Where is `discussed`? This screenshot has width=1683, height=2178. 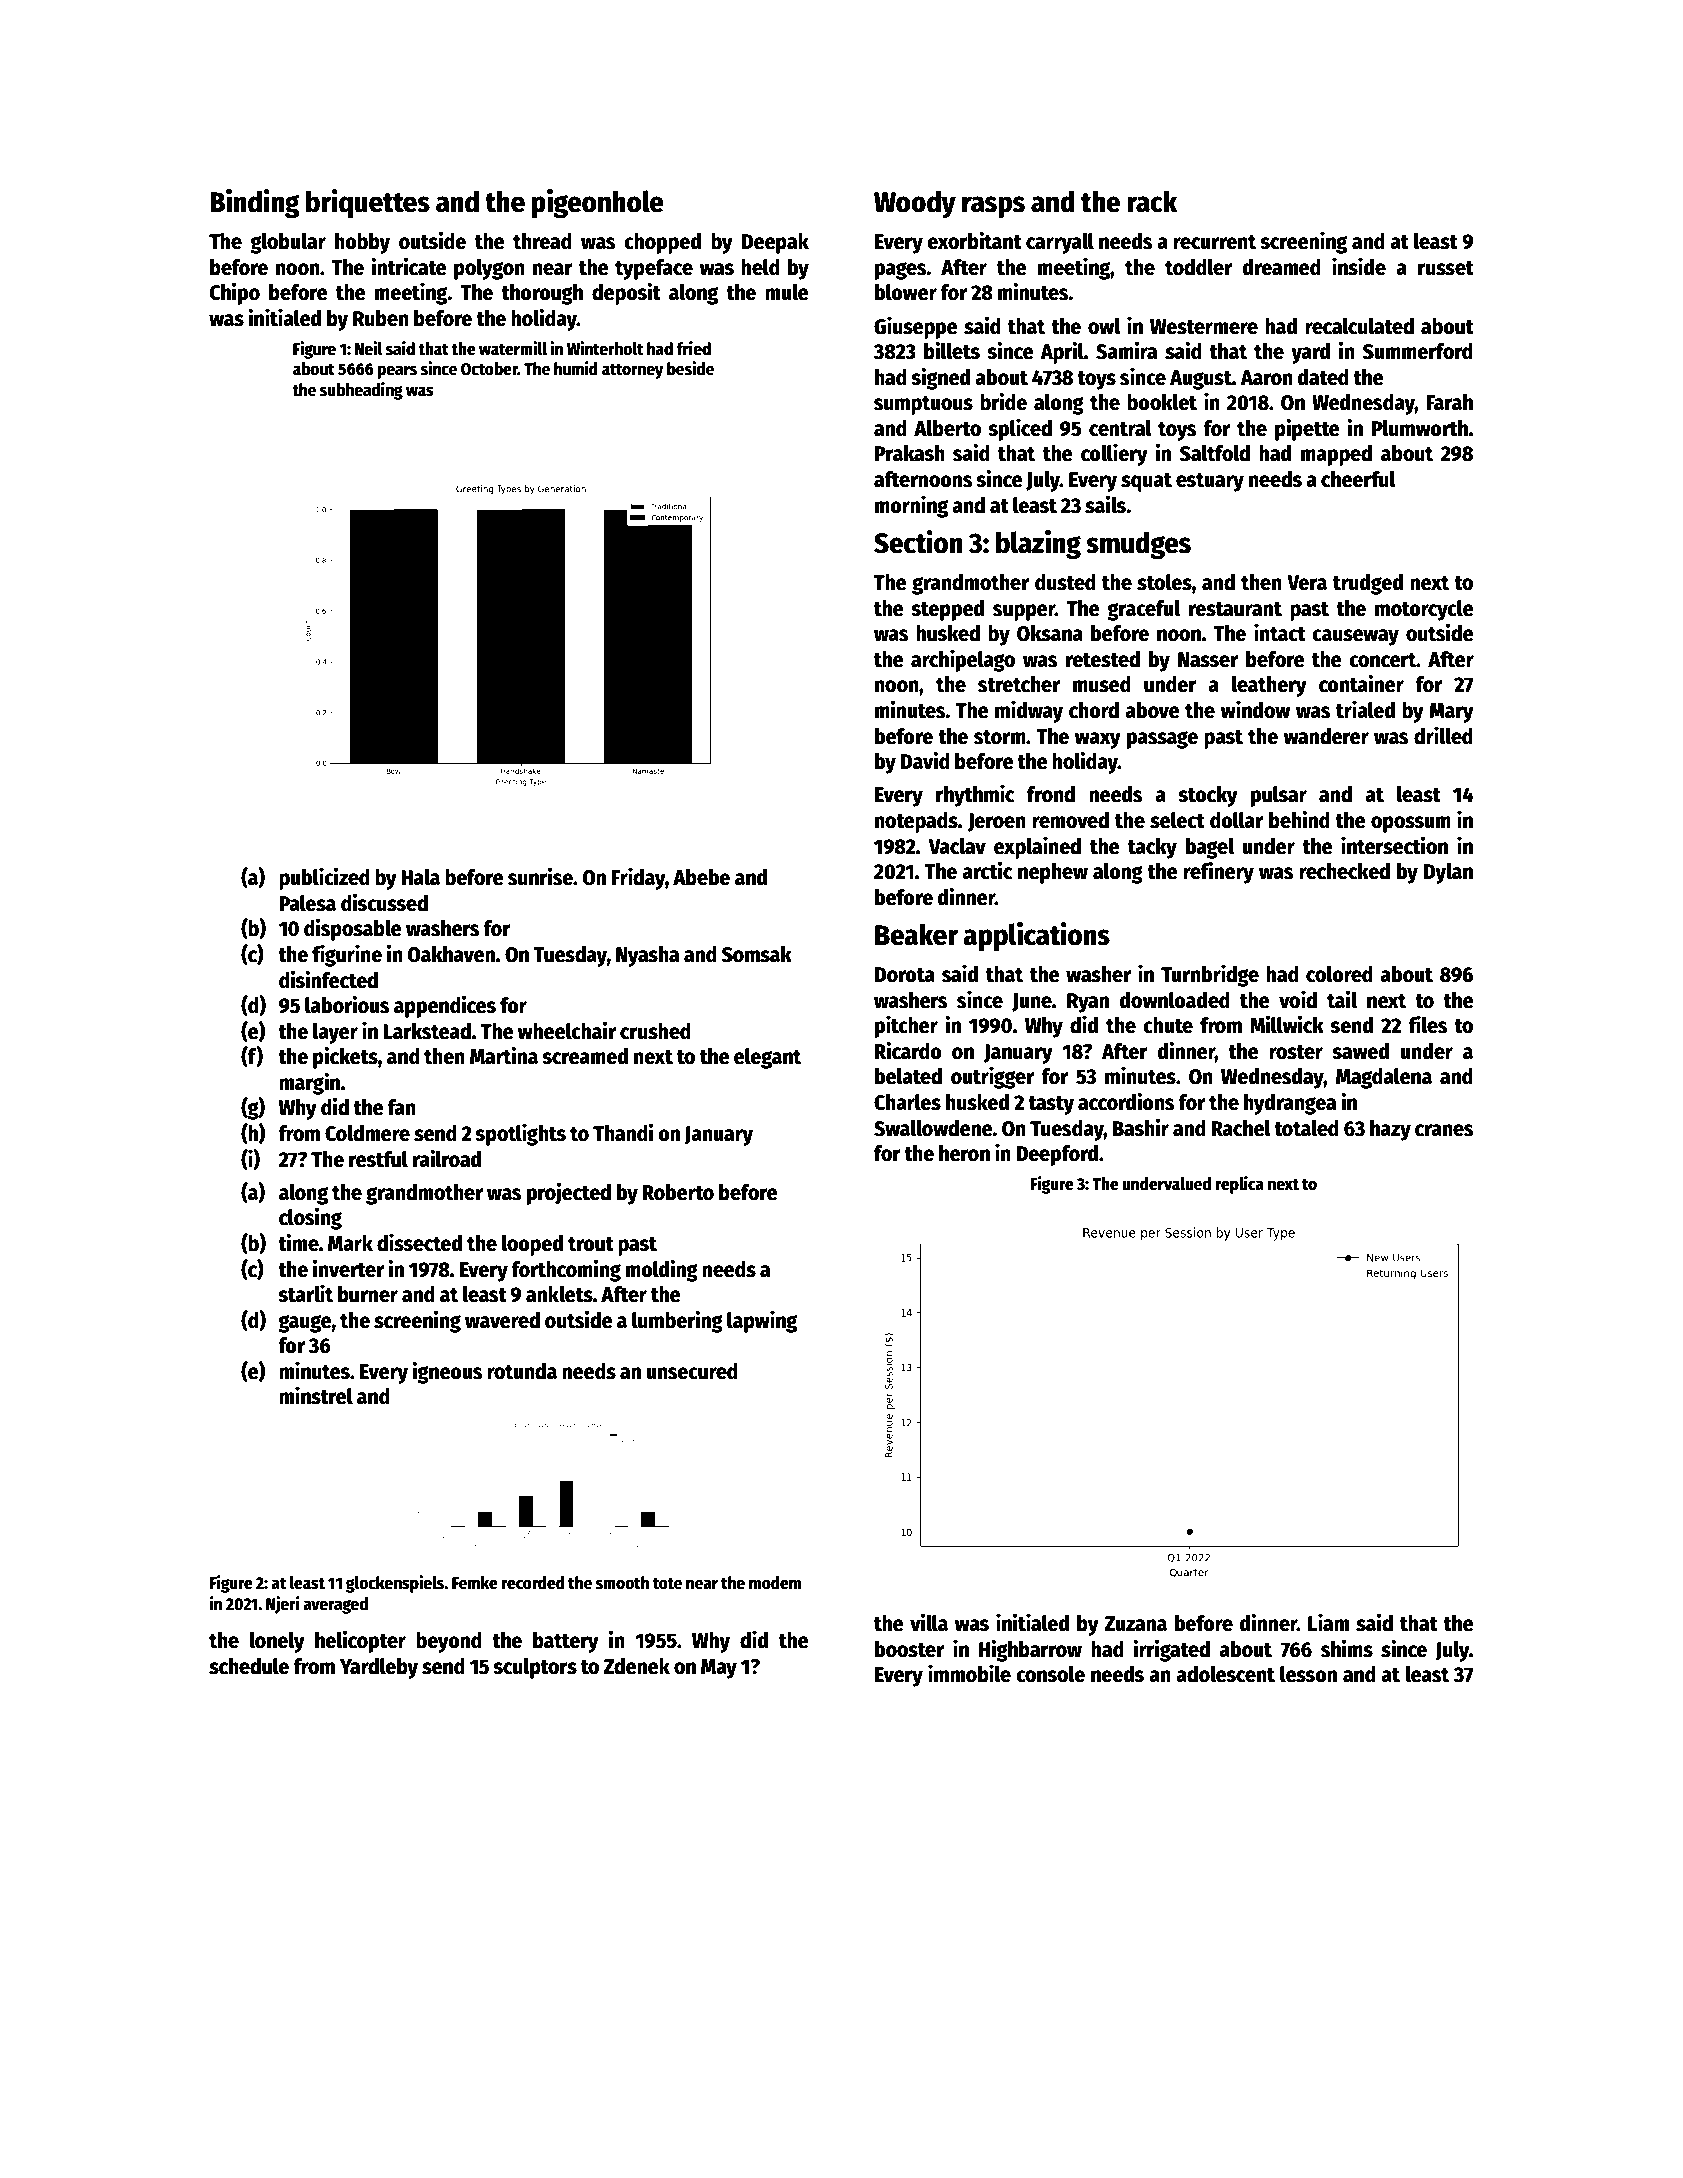 discussed is located at coordinates (384, 902).
